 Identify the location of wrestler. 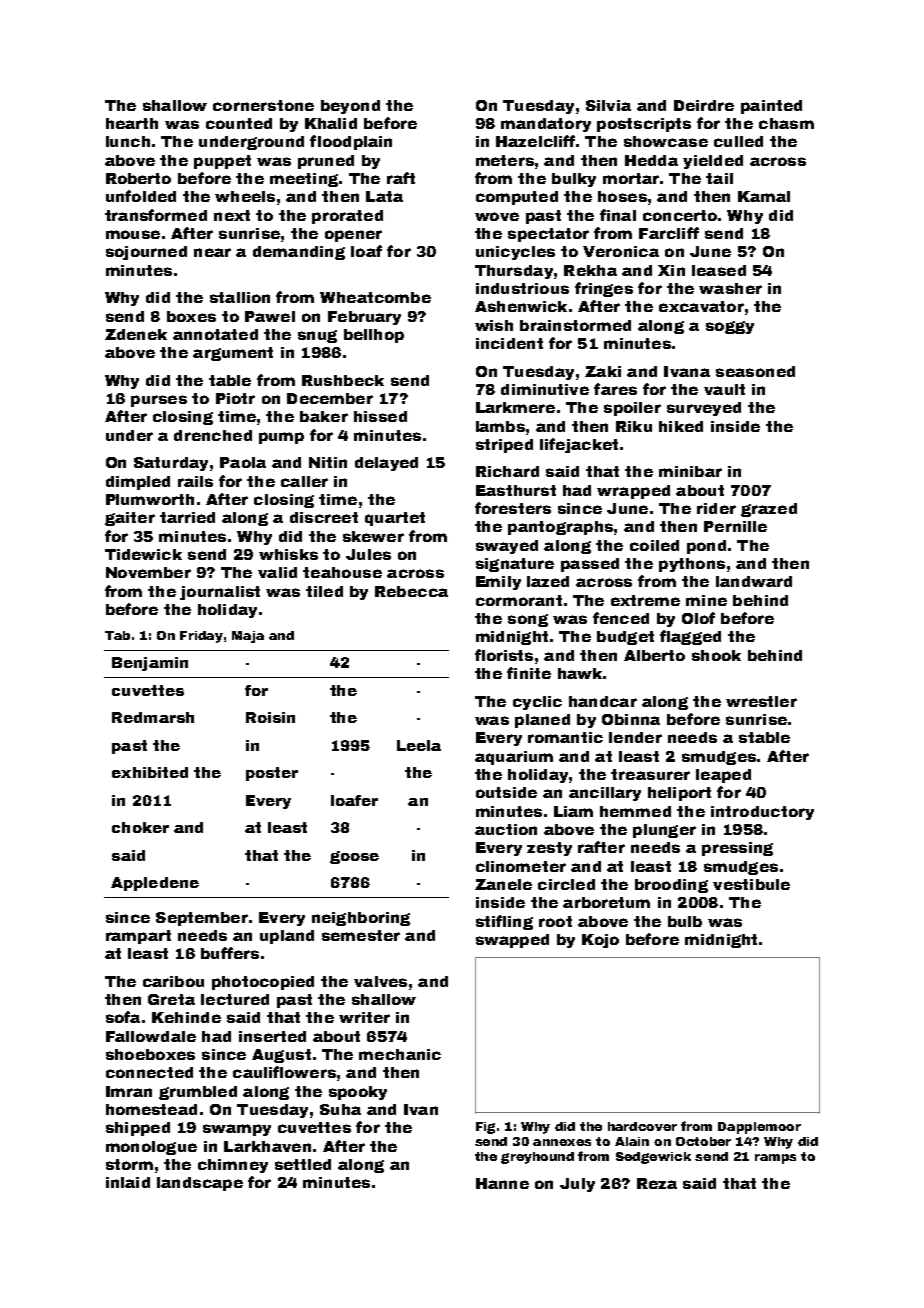
(761, 701).
